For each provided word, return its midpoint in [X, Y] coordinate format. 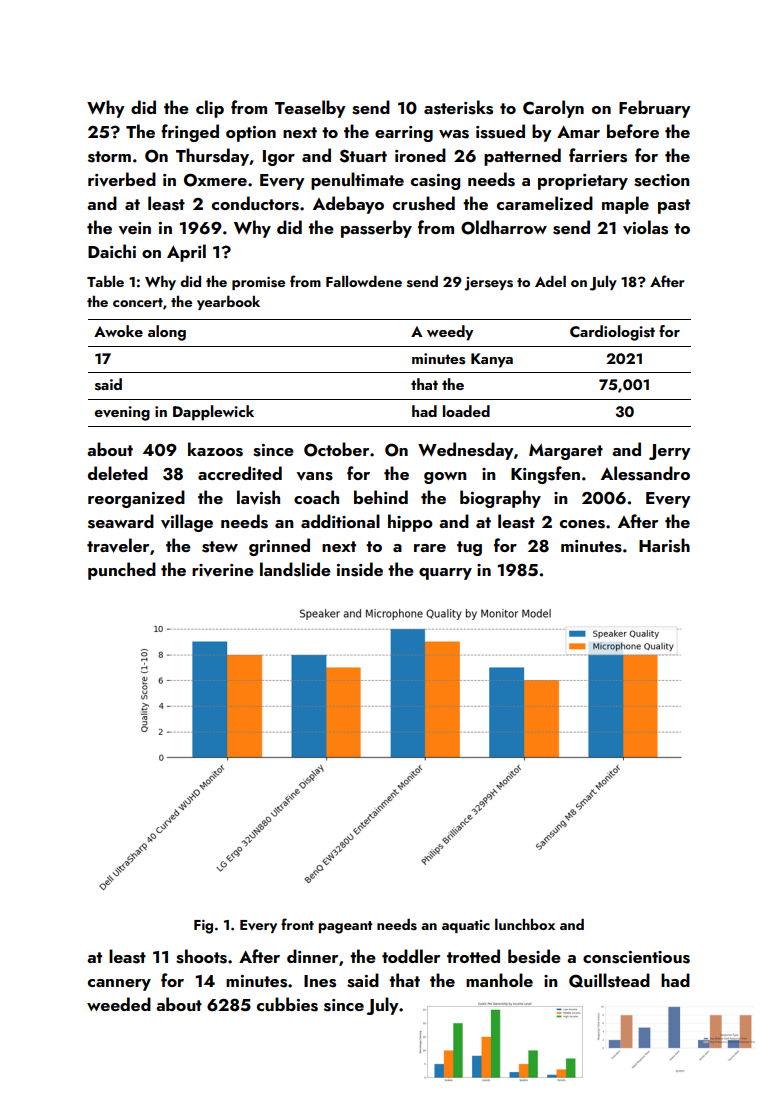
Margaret [566, 452]
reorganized [136, 499]
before [633, 131]
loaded [466, 411]
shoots [201, 956]
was [454, 134]
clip [210, 109]
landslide [295, 569]
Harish [664, 545]
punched [122, 571]
